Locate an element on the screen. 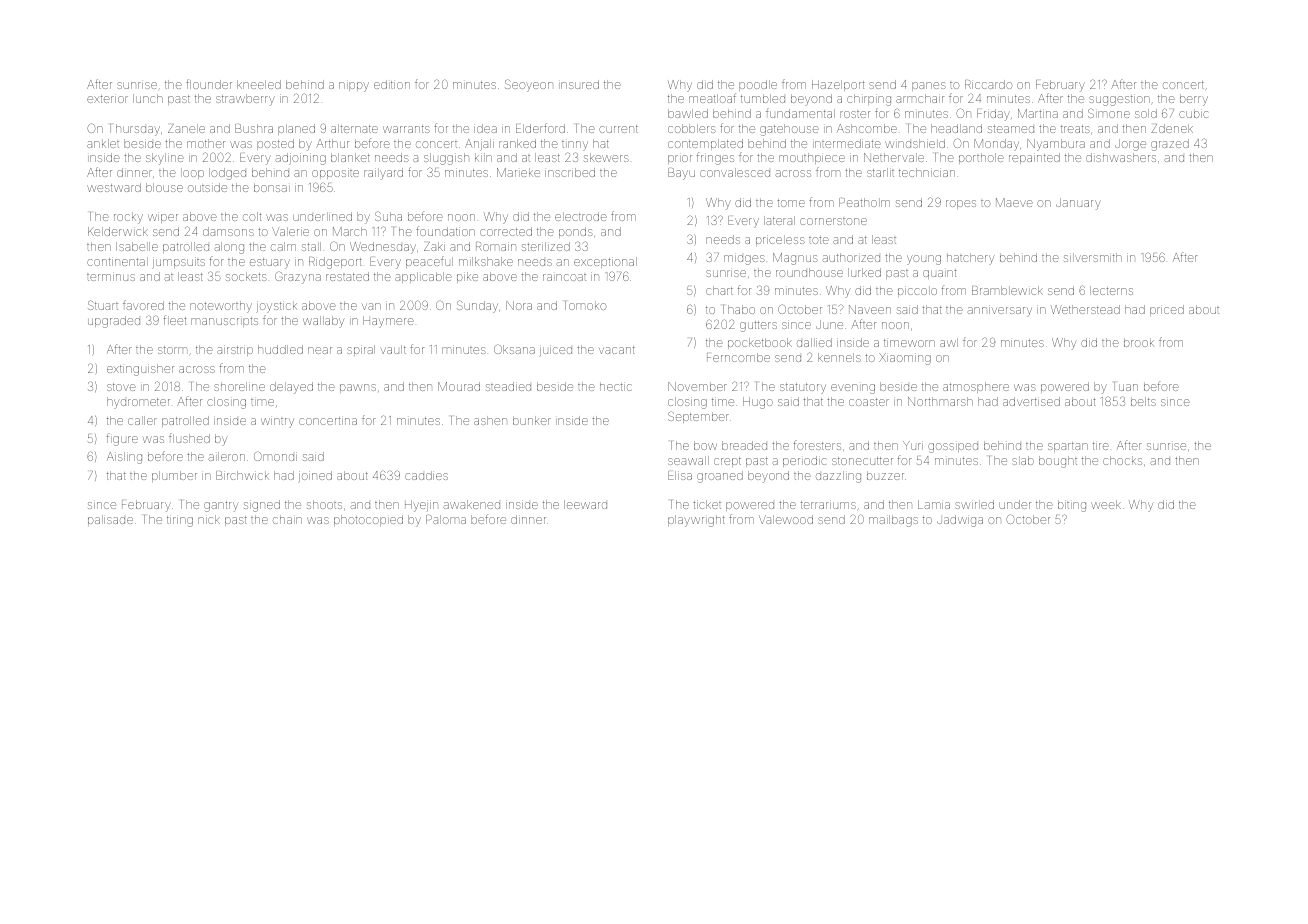 Image resolution: width=1308 pixels, height=924 pixels. Maeve is located at coordinates (1014, 202).
